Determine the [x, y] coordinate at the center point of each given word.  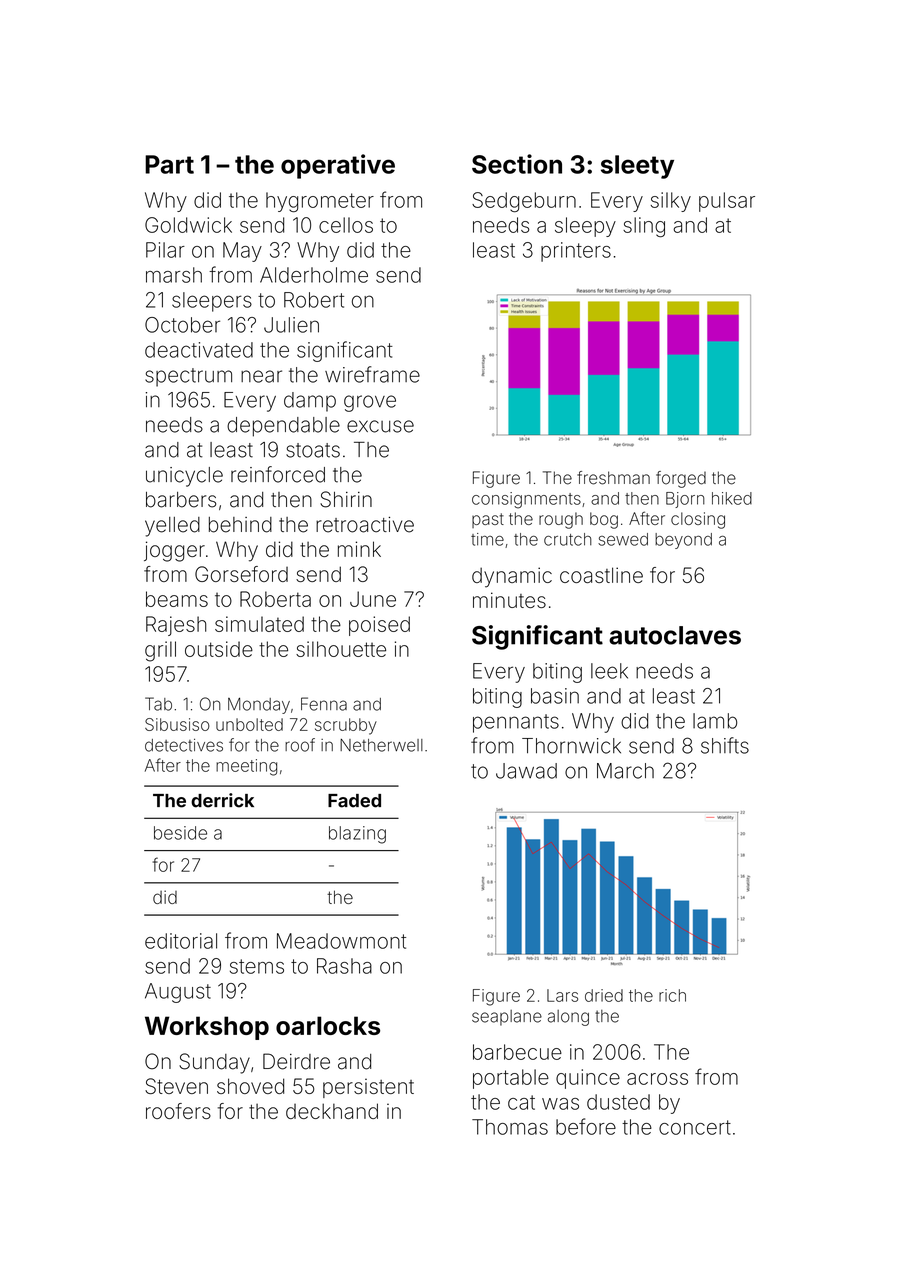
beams [177, 599]
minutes [509, 600]
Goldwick [188, 225]
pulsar [727, 202]
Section [517, 164]
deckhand [332, 1111]
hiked [732, 498]
